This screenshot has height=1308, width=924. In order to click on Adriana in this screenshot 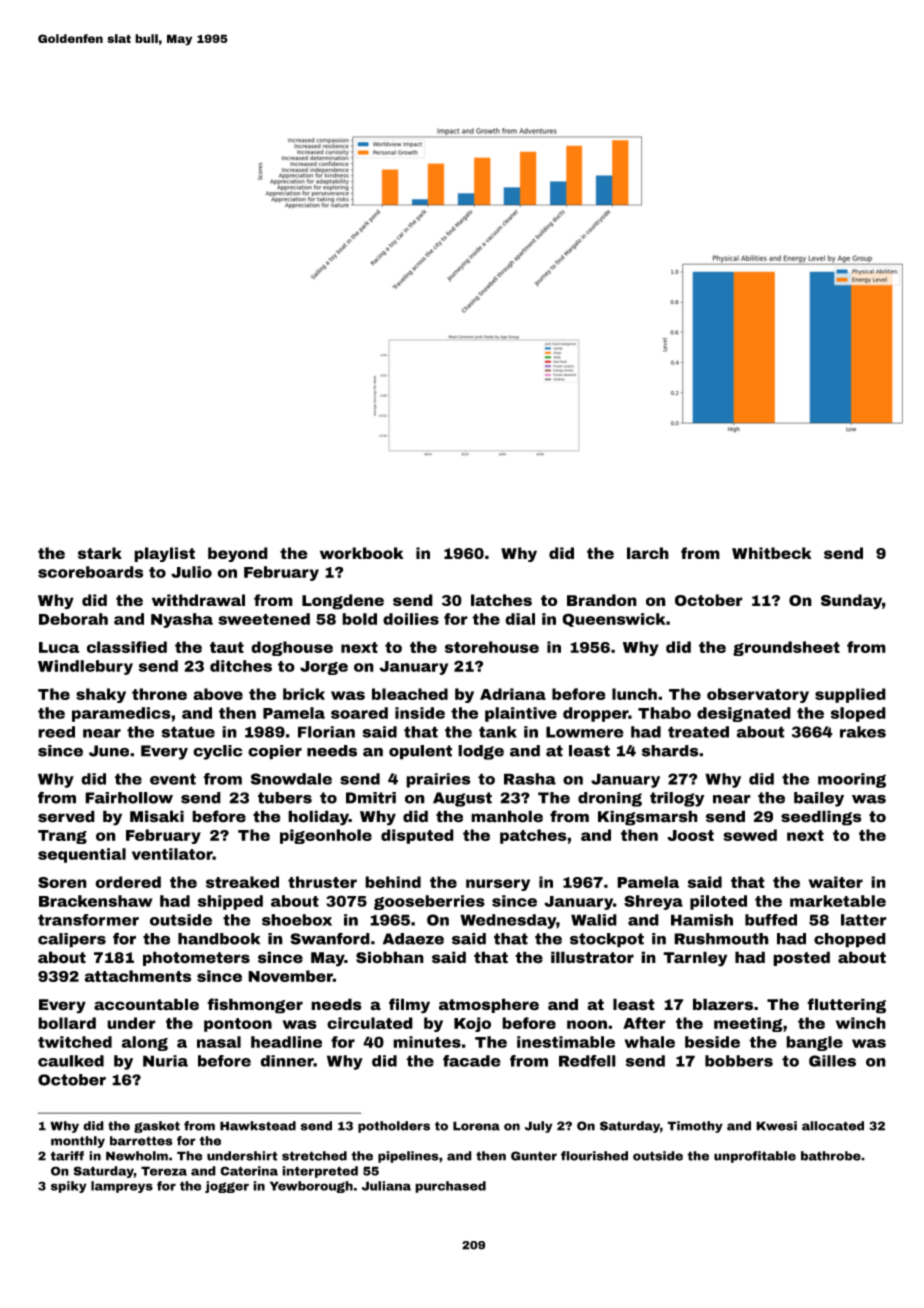, I will do `click(513, 694)`.
